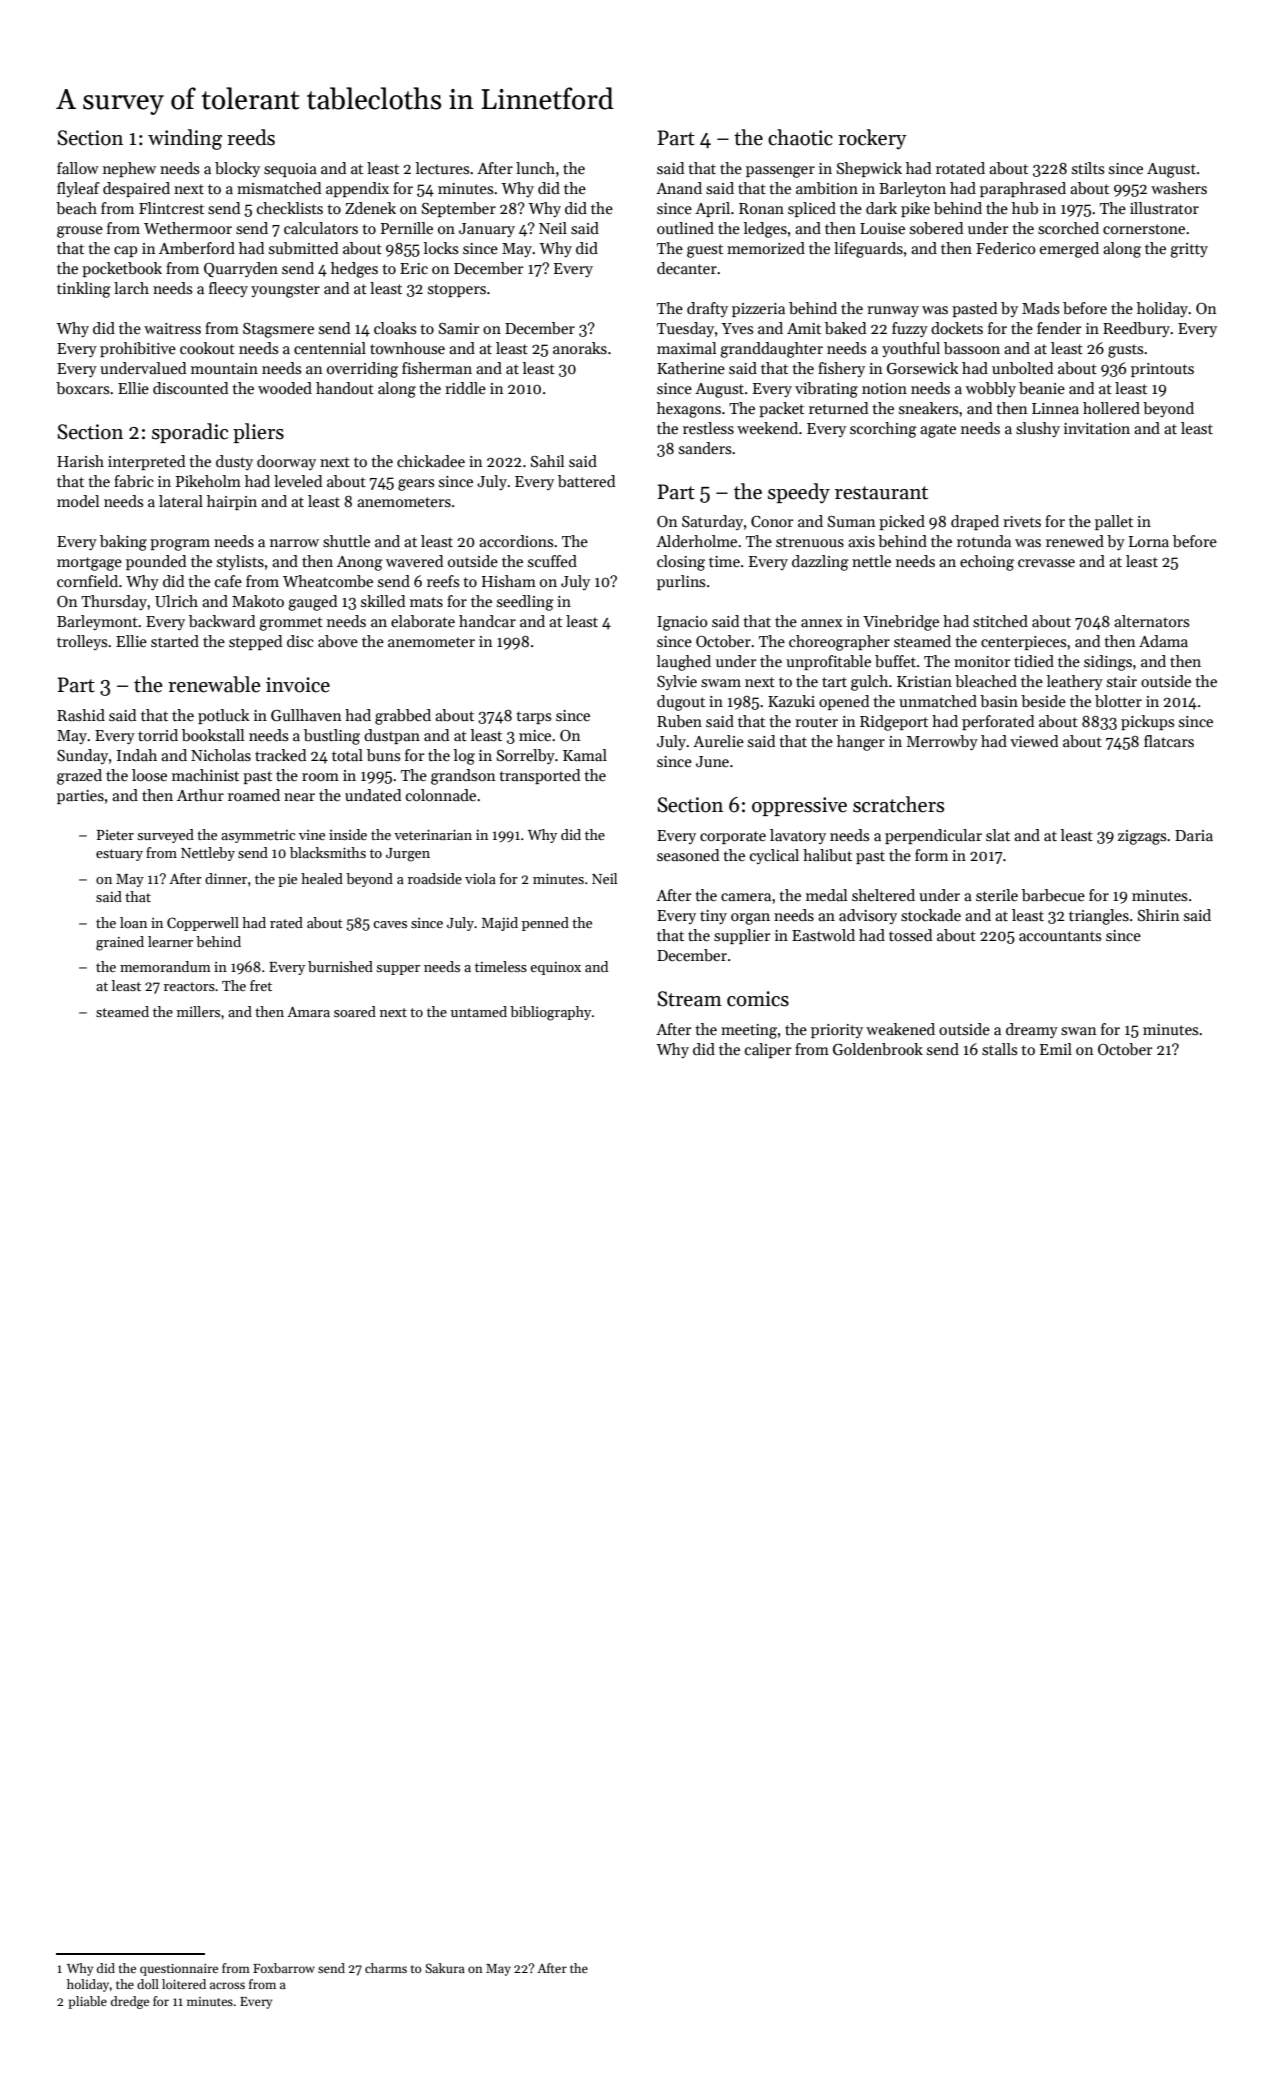 This image has width=1275, height=2100. What do you see at coordinates (227, 1985) in the image?
I see `across` at bounding box center [227, 1985].
